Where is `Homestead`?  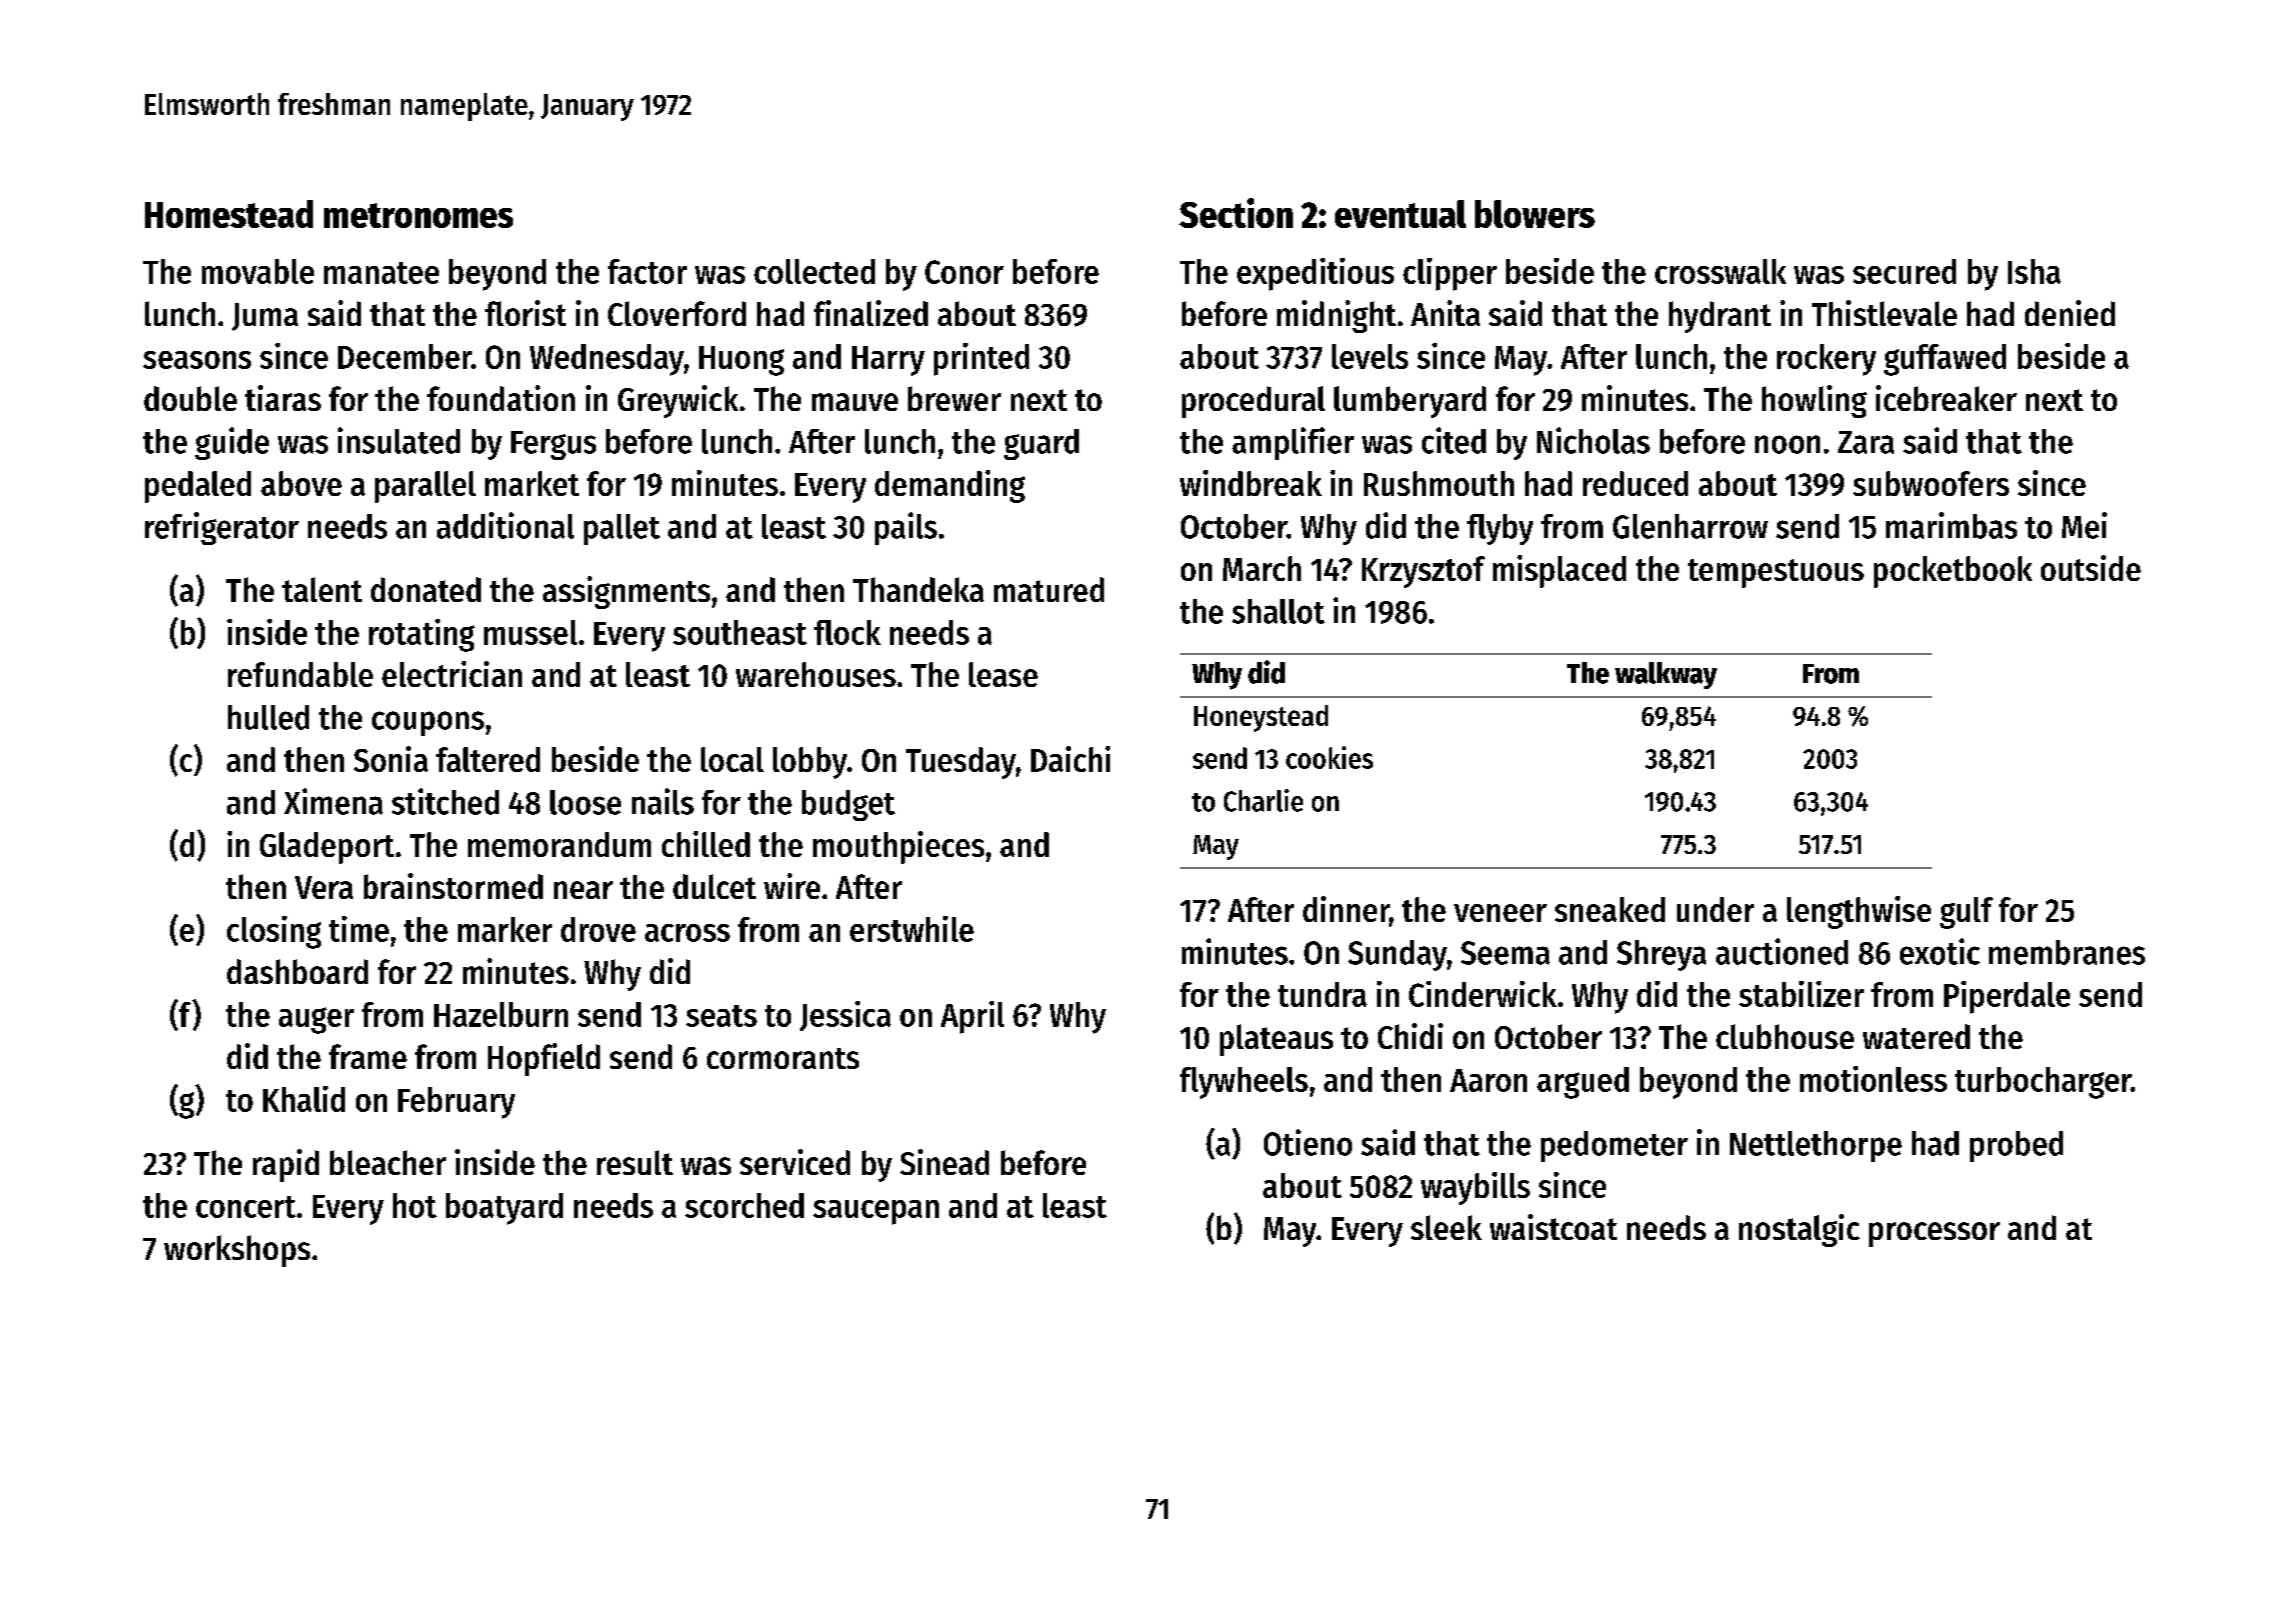
Homestead is located at coordinates (229, 214).
